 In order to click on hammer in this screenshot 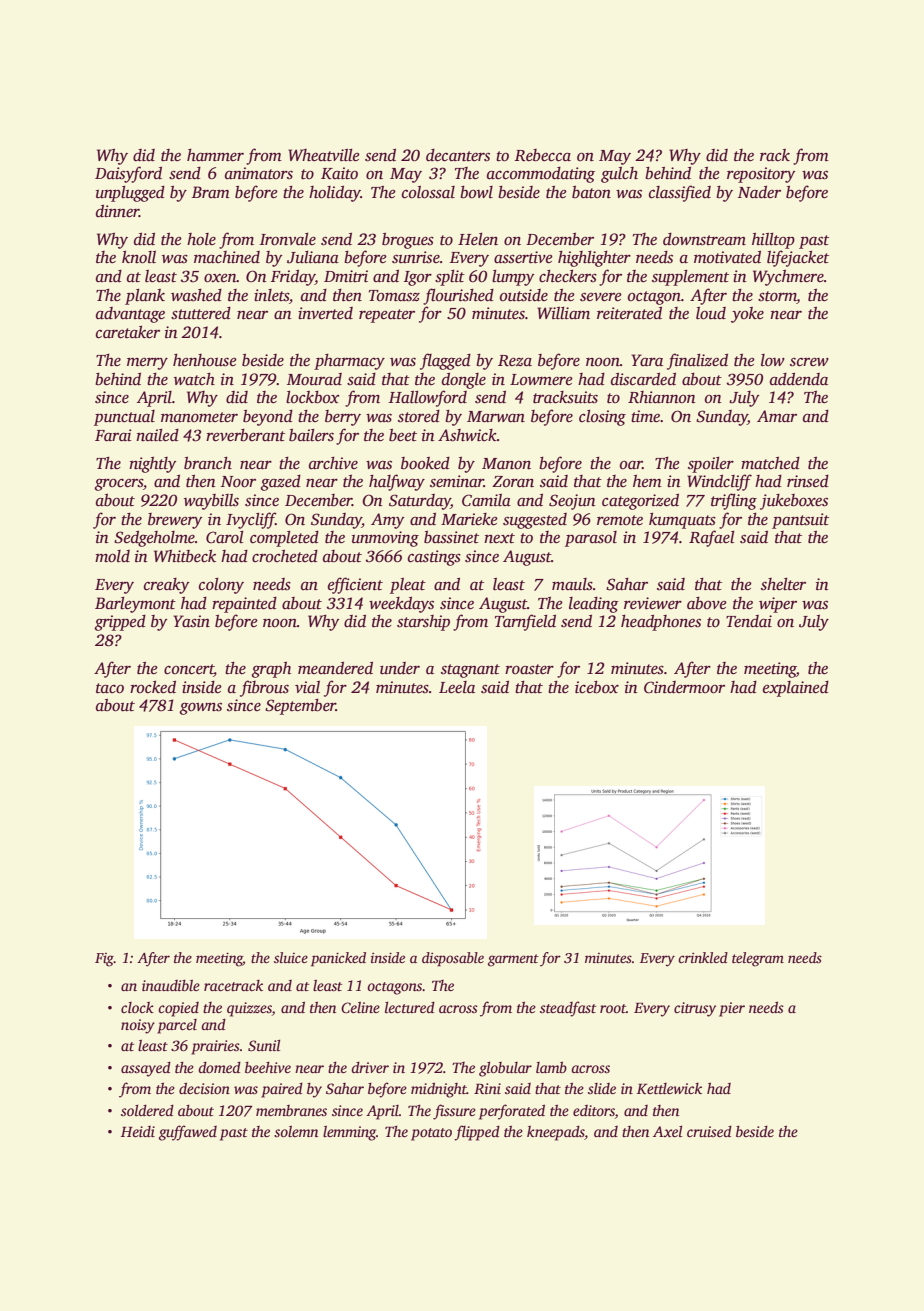, I will do `click(215, 155)`.
